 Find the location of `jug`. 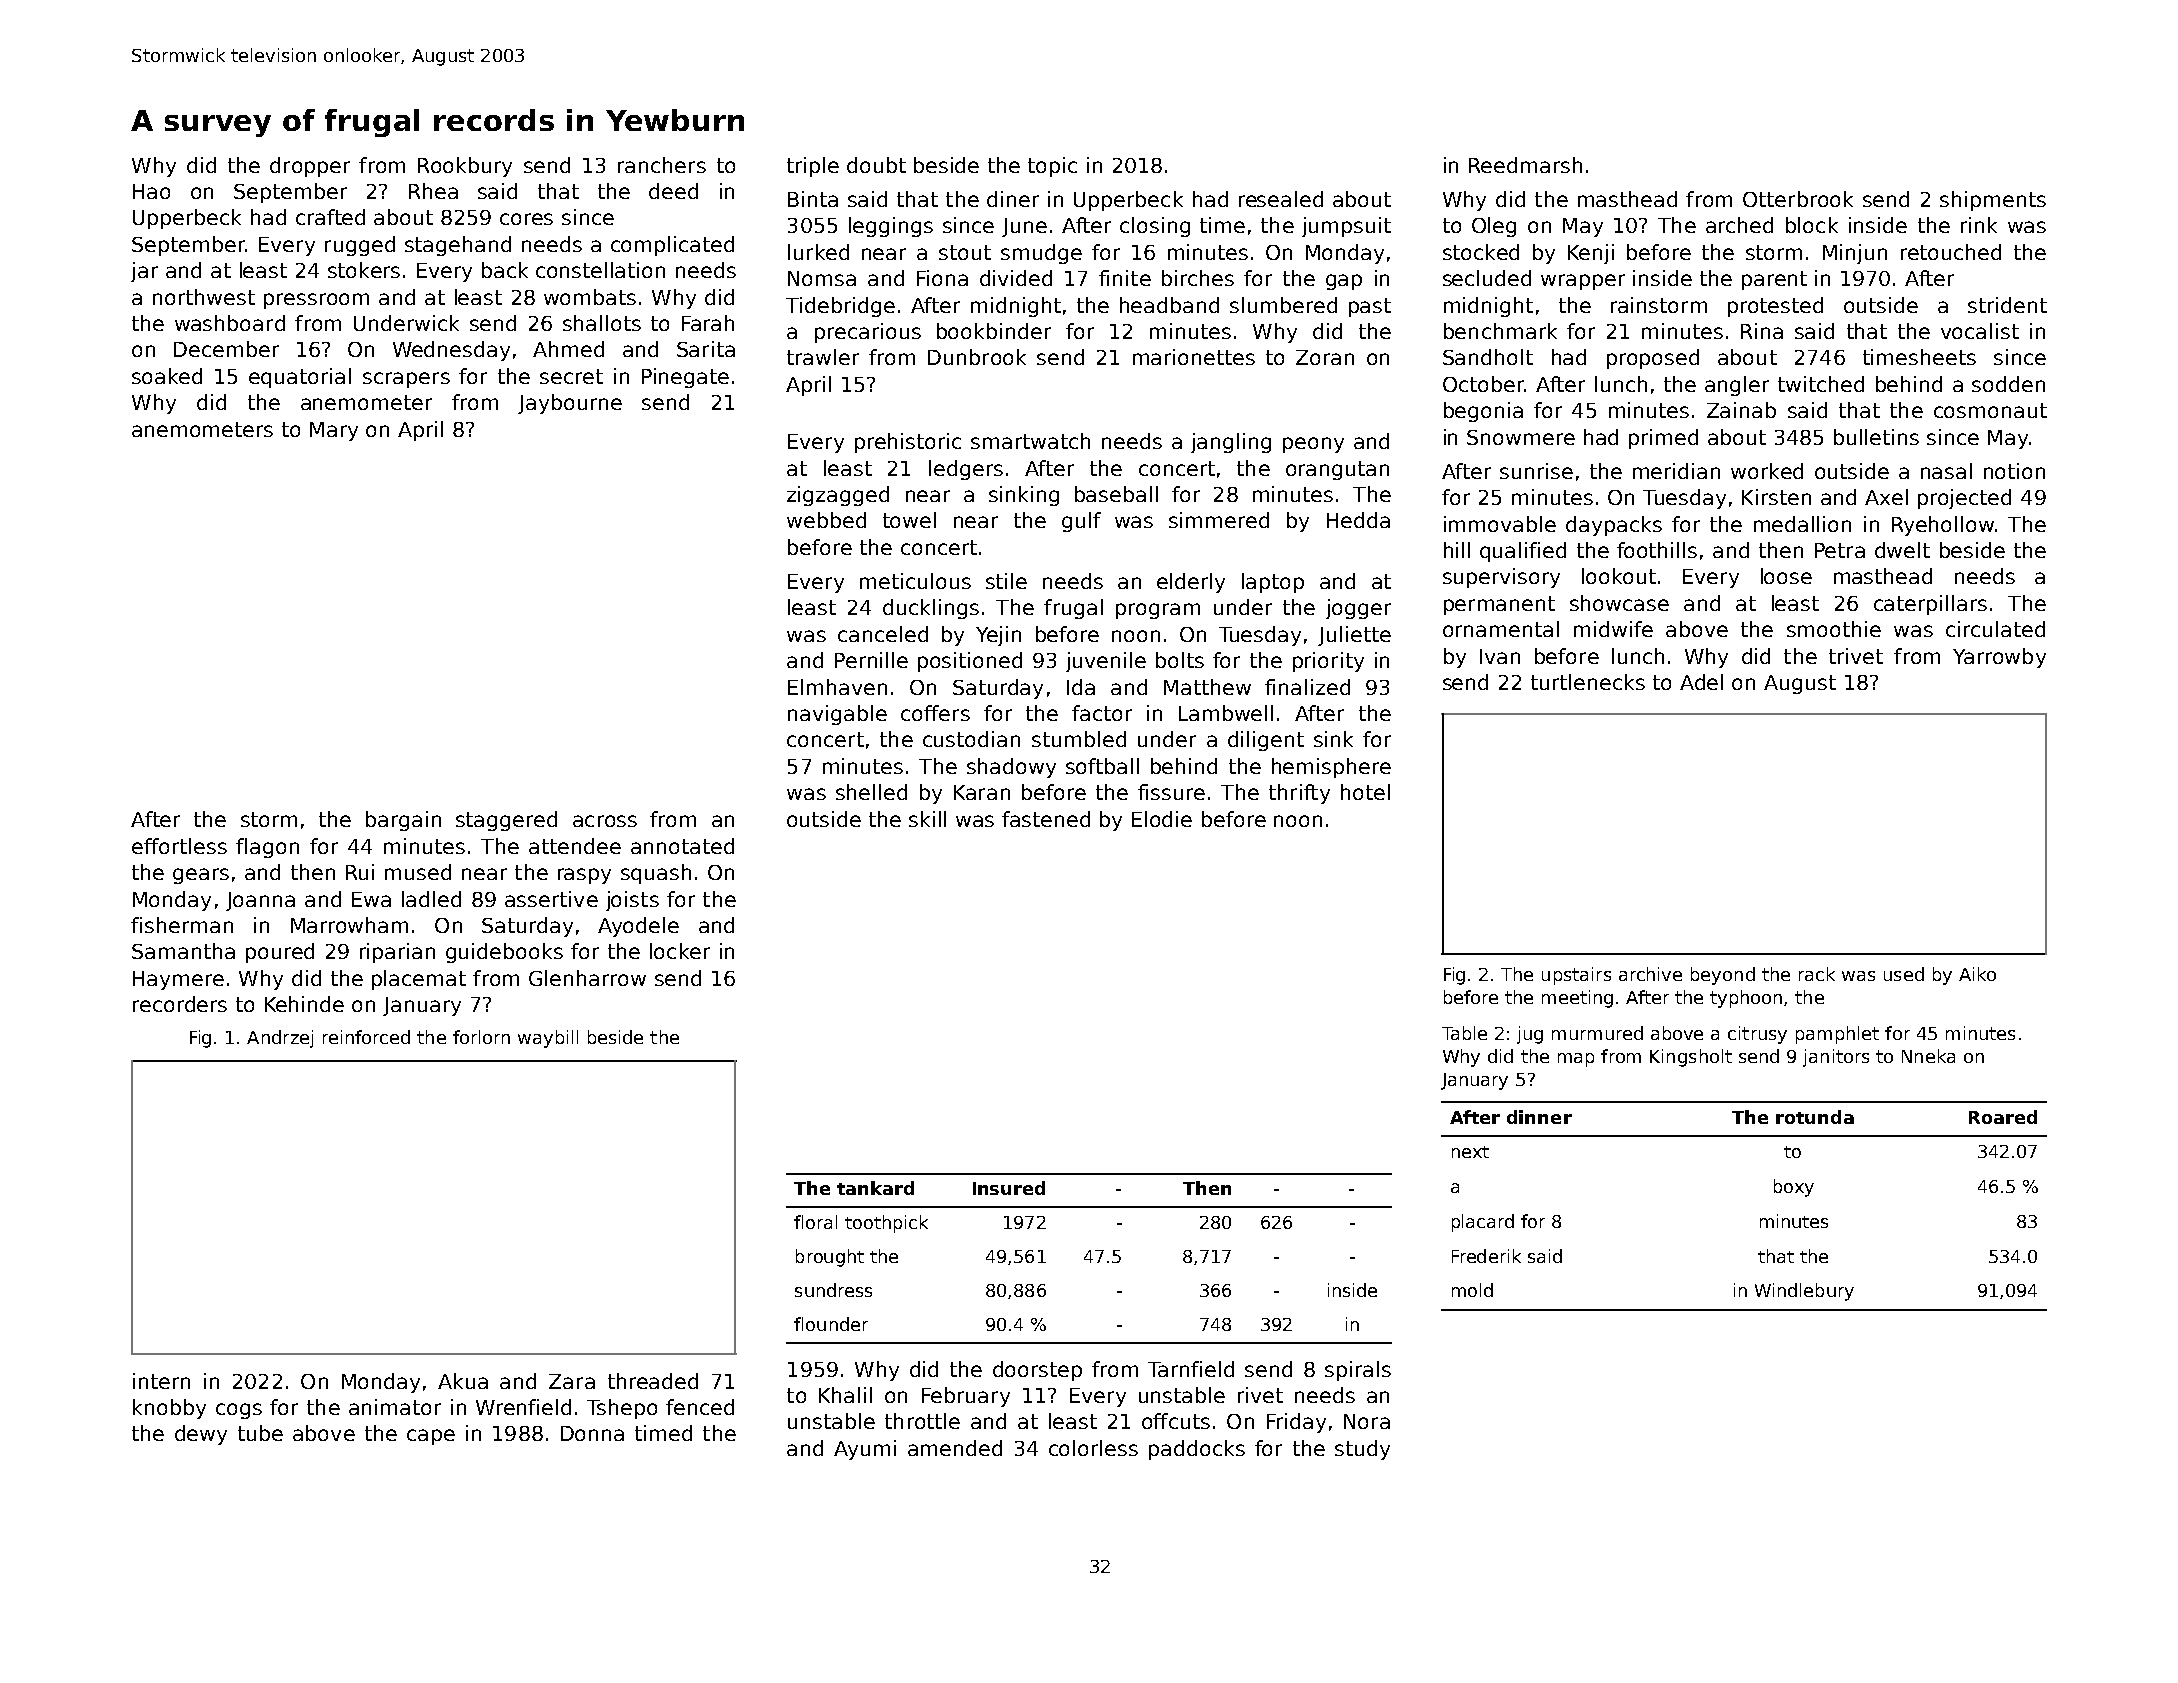

jug is located at coordinates (1530, 1035).
